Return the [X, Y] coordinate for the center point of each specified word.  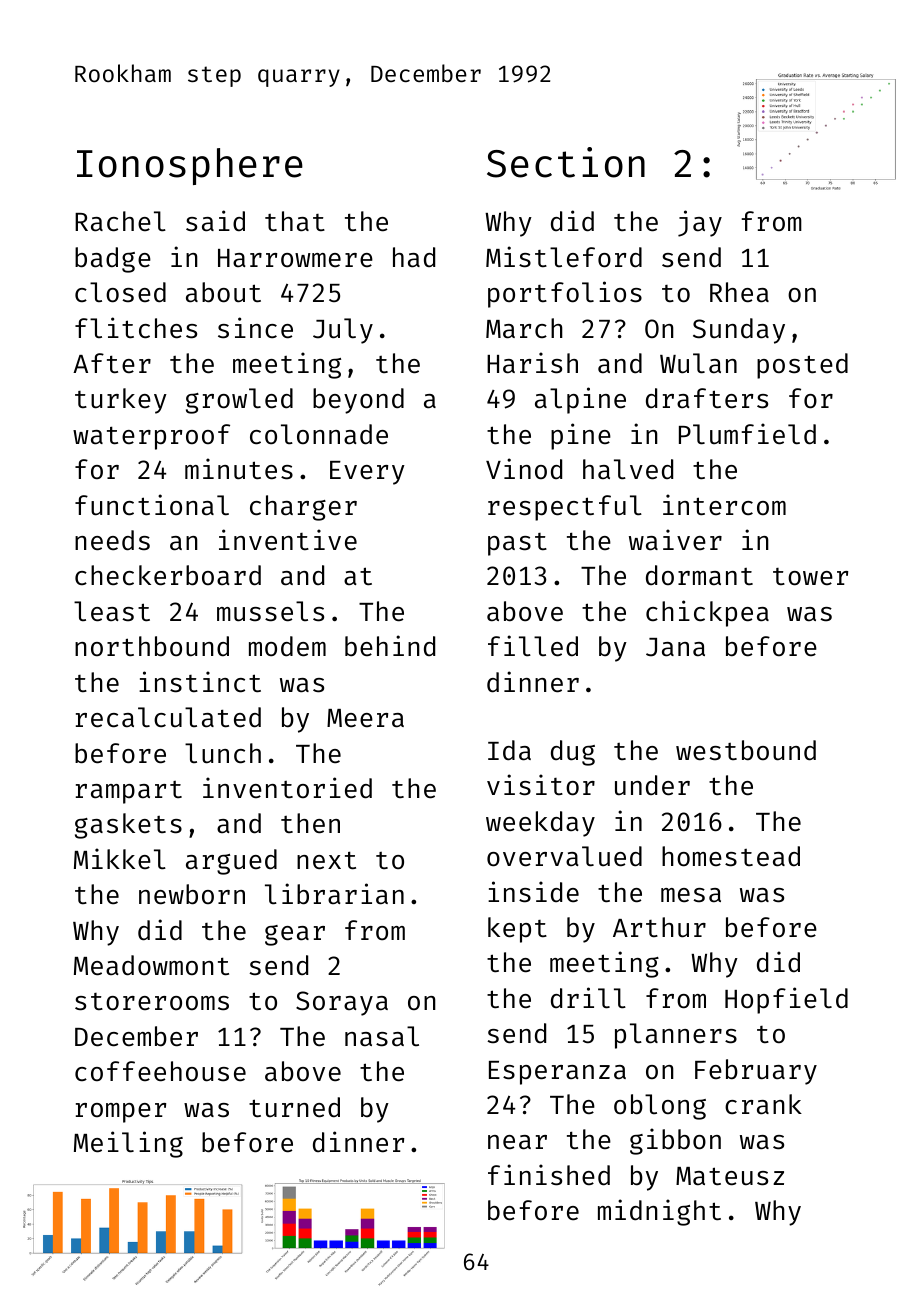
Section [566, 162]
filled [533, 646]
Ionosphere [190, 166]
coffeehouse [160, 1071]
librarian [334, 894]
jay [700, 223]
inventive [288, 540]
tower [810, 577]
